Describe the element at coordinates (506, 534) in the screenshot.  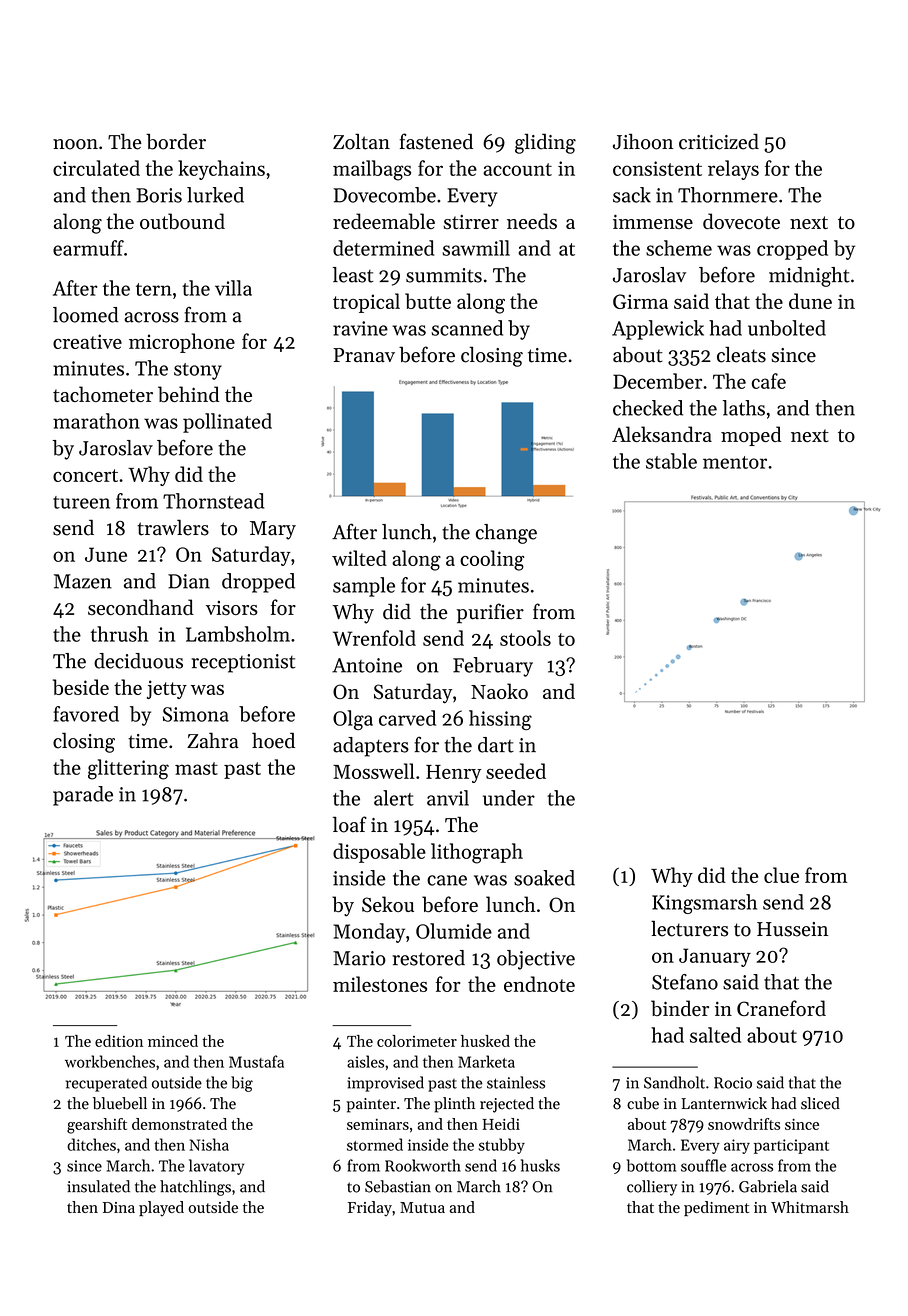
I see `change` at that location.
